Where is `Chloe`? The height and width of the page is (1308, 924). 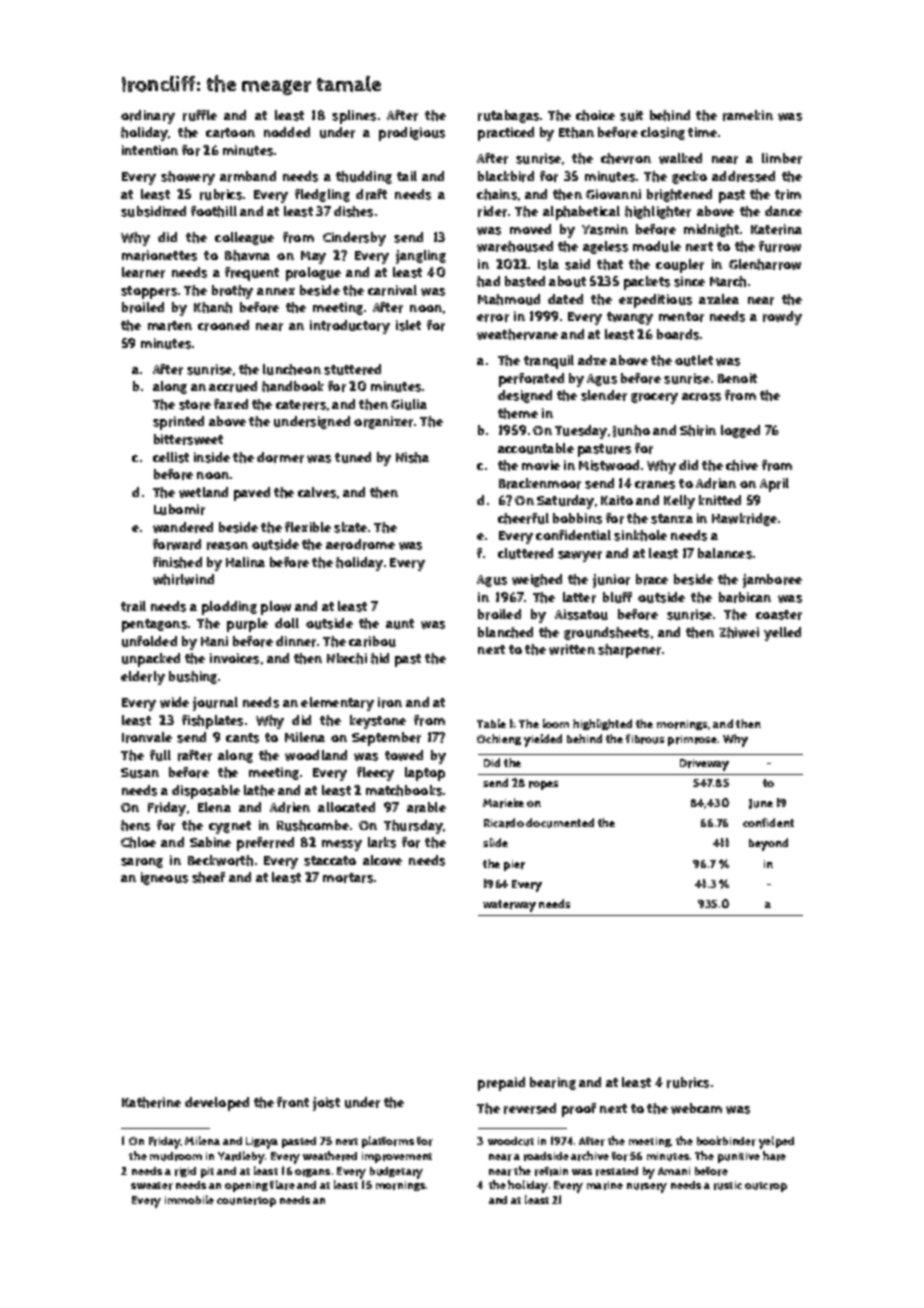 Chloe is located at coordinates (138, 842).
